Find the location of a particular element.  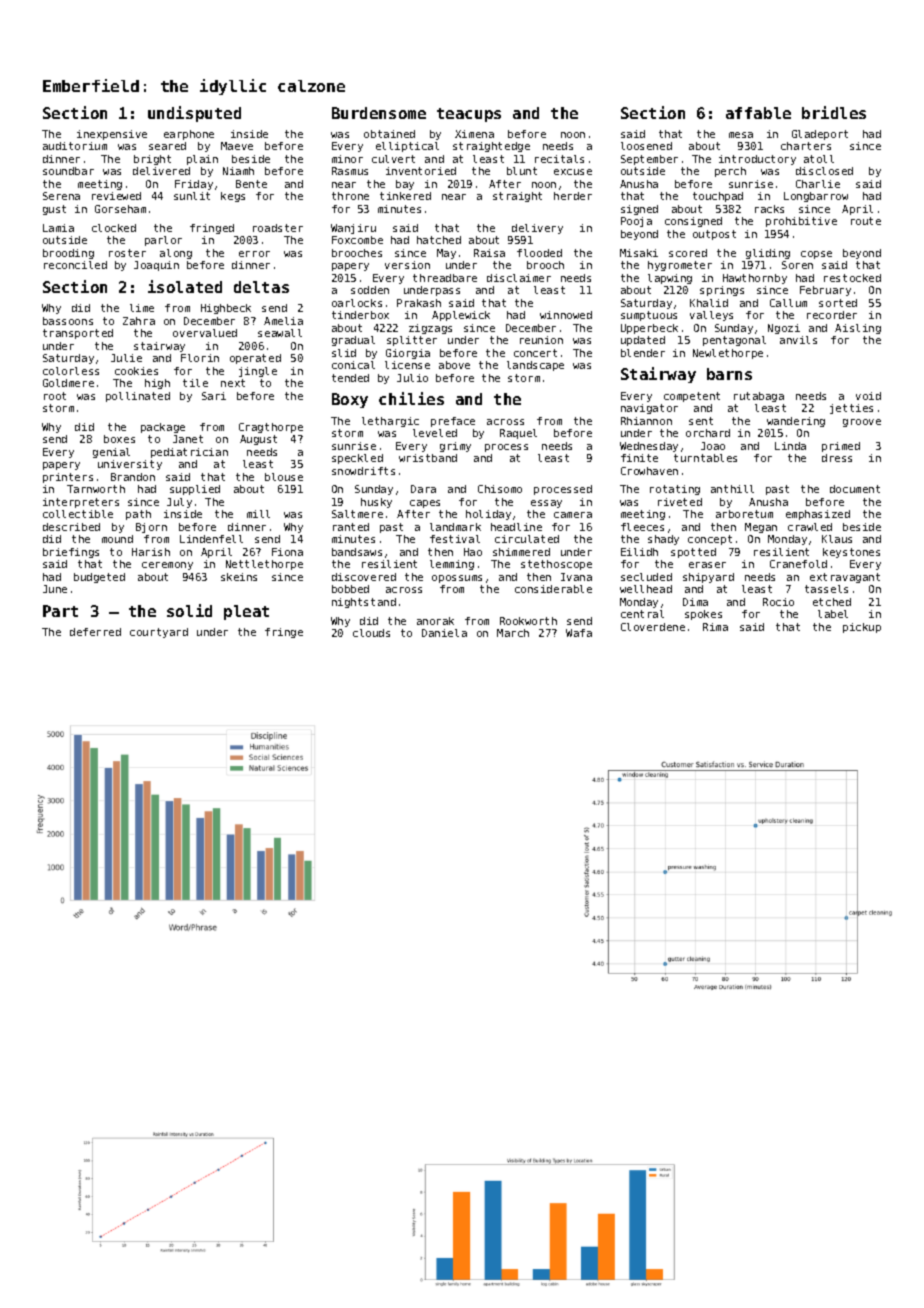

loosened is located at coordinates (646, 146).
